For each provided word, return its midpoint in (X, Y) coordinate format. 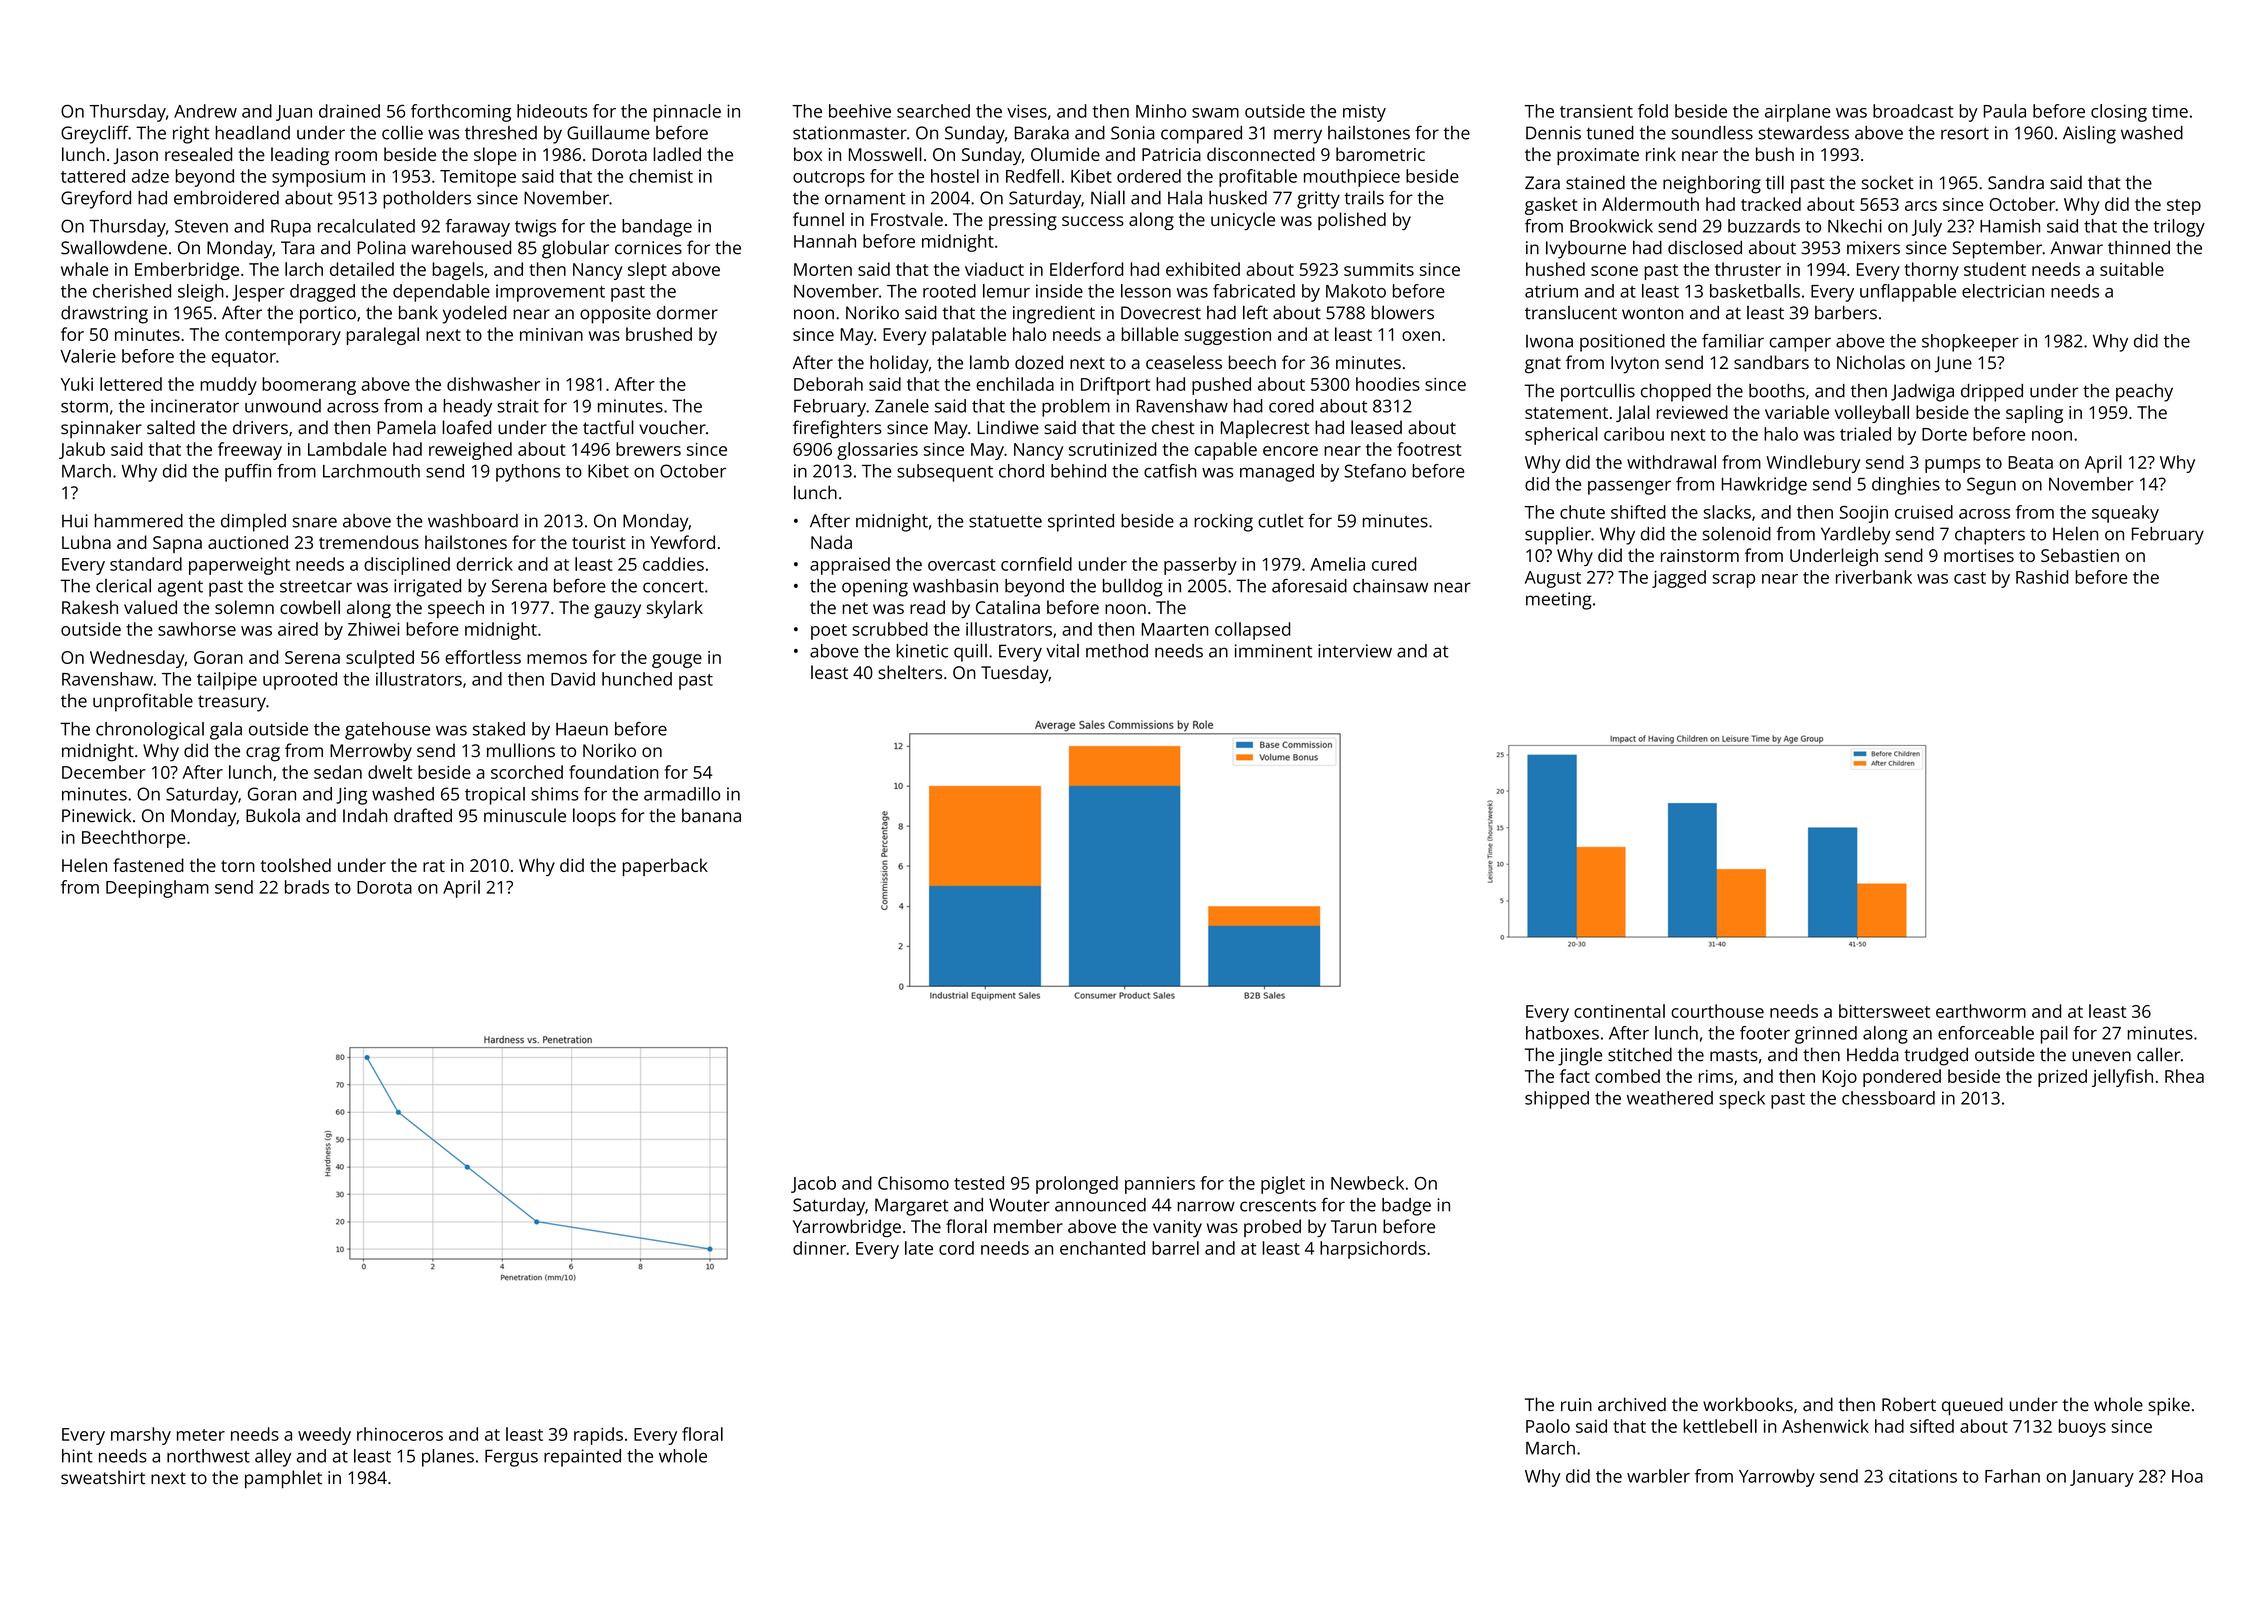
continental (1619, 1011)
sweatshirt (103, 1477)
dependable (441, 293)
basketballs (1755, 291)
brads (307, 887)
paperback (665, 867)
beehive (860, 111)
